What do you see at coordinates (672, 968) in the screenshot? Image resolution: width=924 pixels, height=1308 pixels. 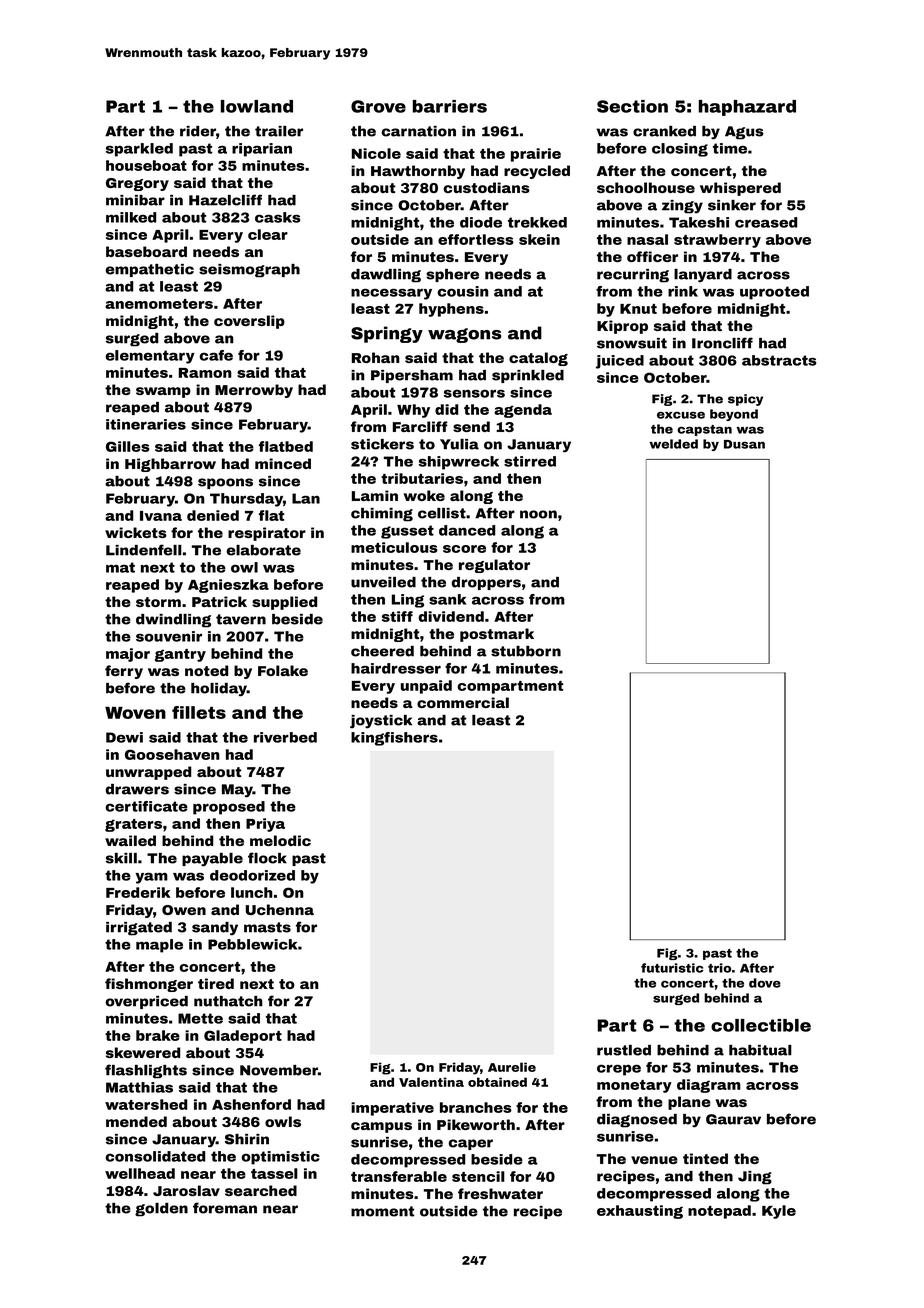 I see `futuristic` at bounding box center [672, 968].
